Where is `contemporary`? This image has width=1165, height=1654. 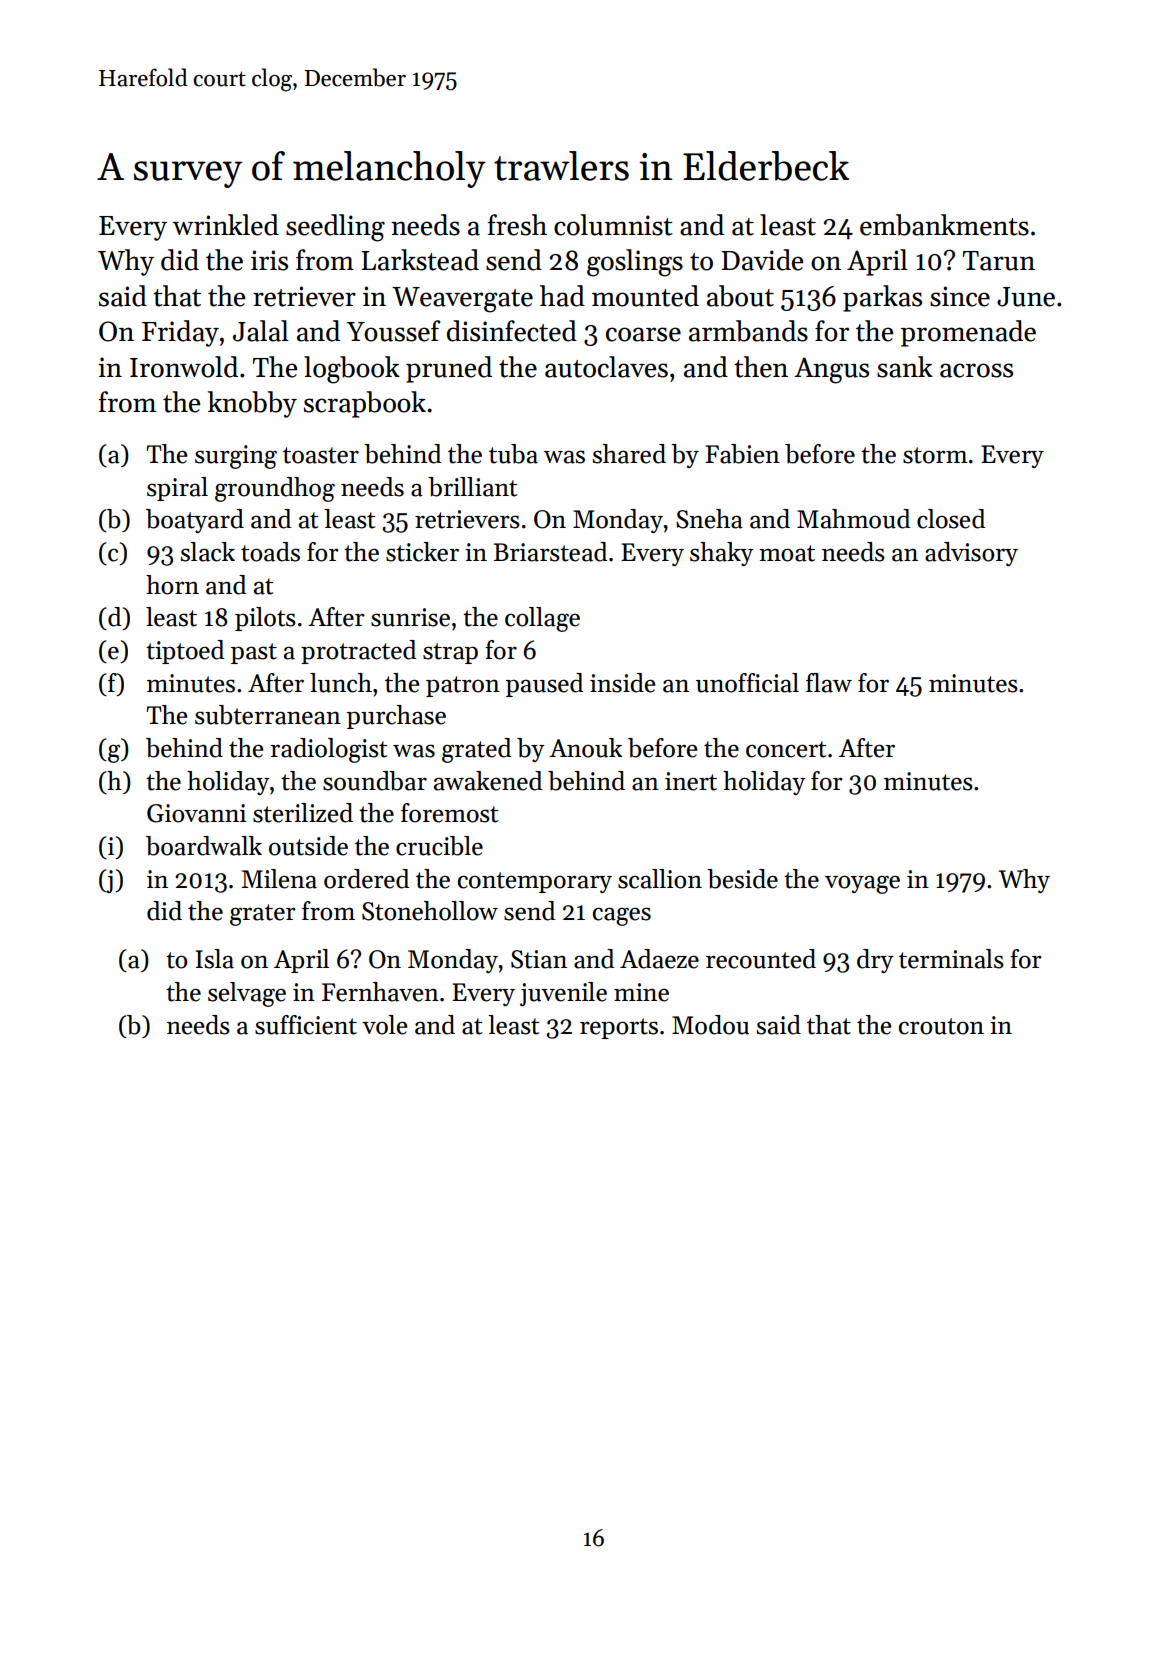 contemporary is located at coordinates (535, 882).
